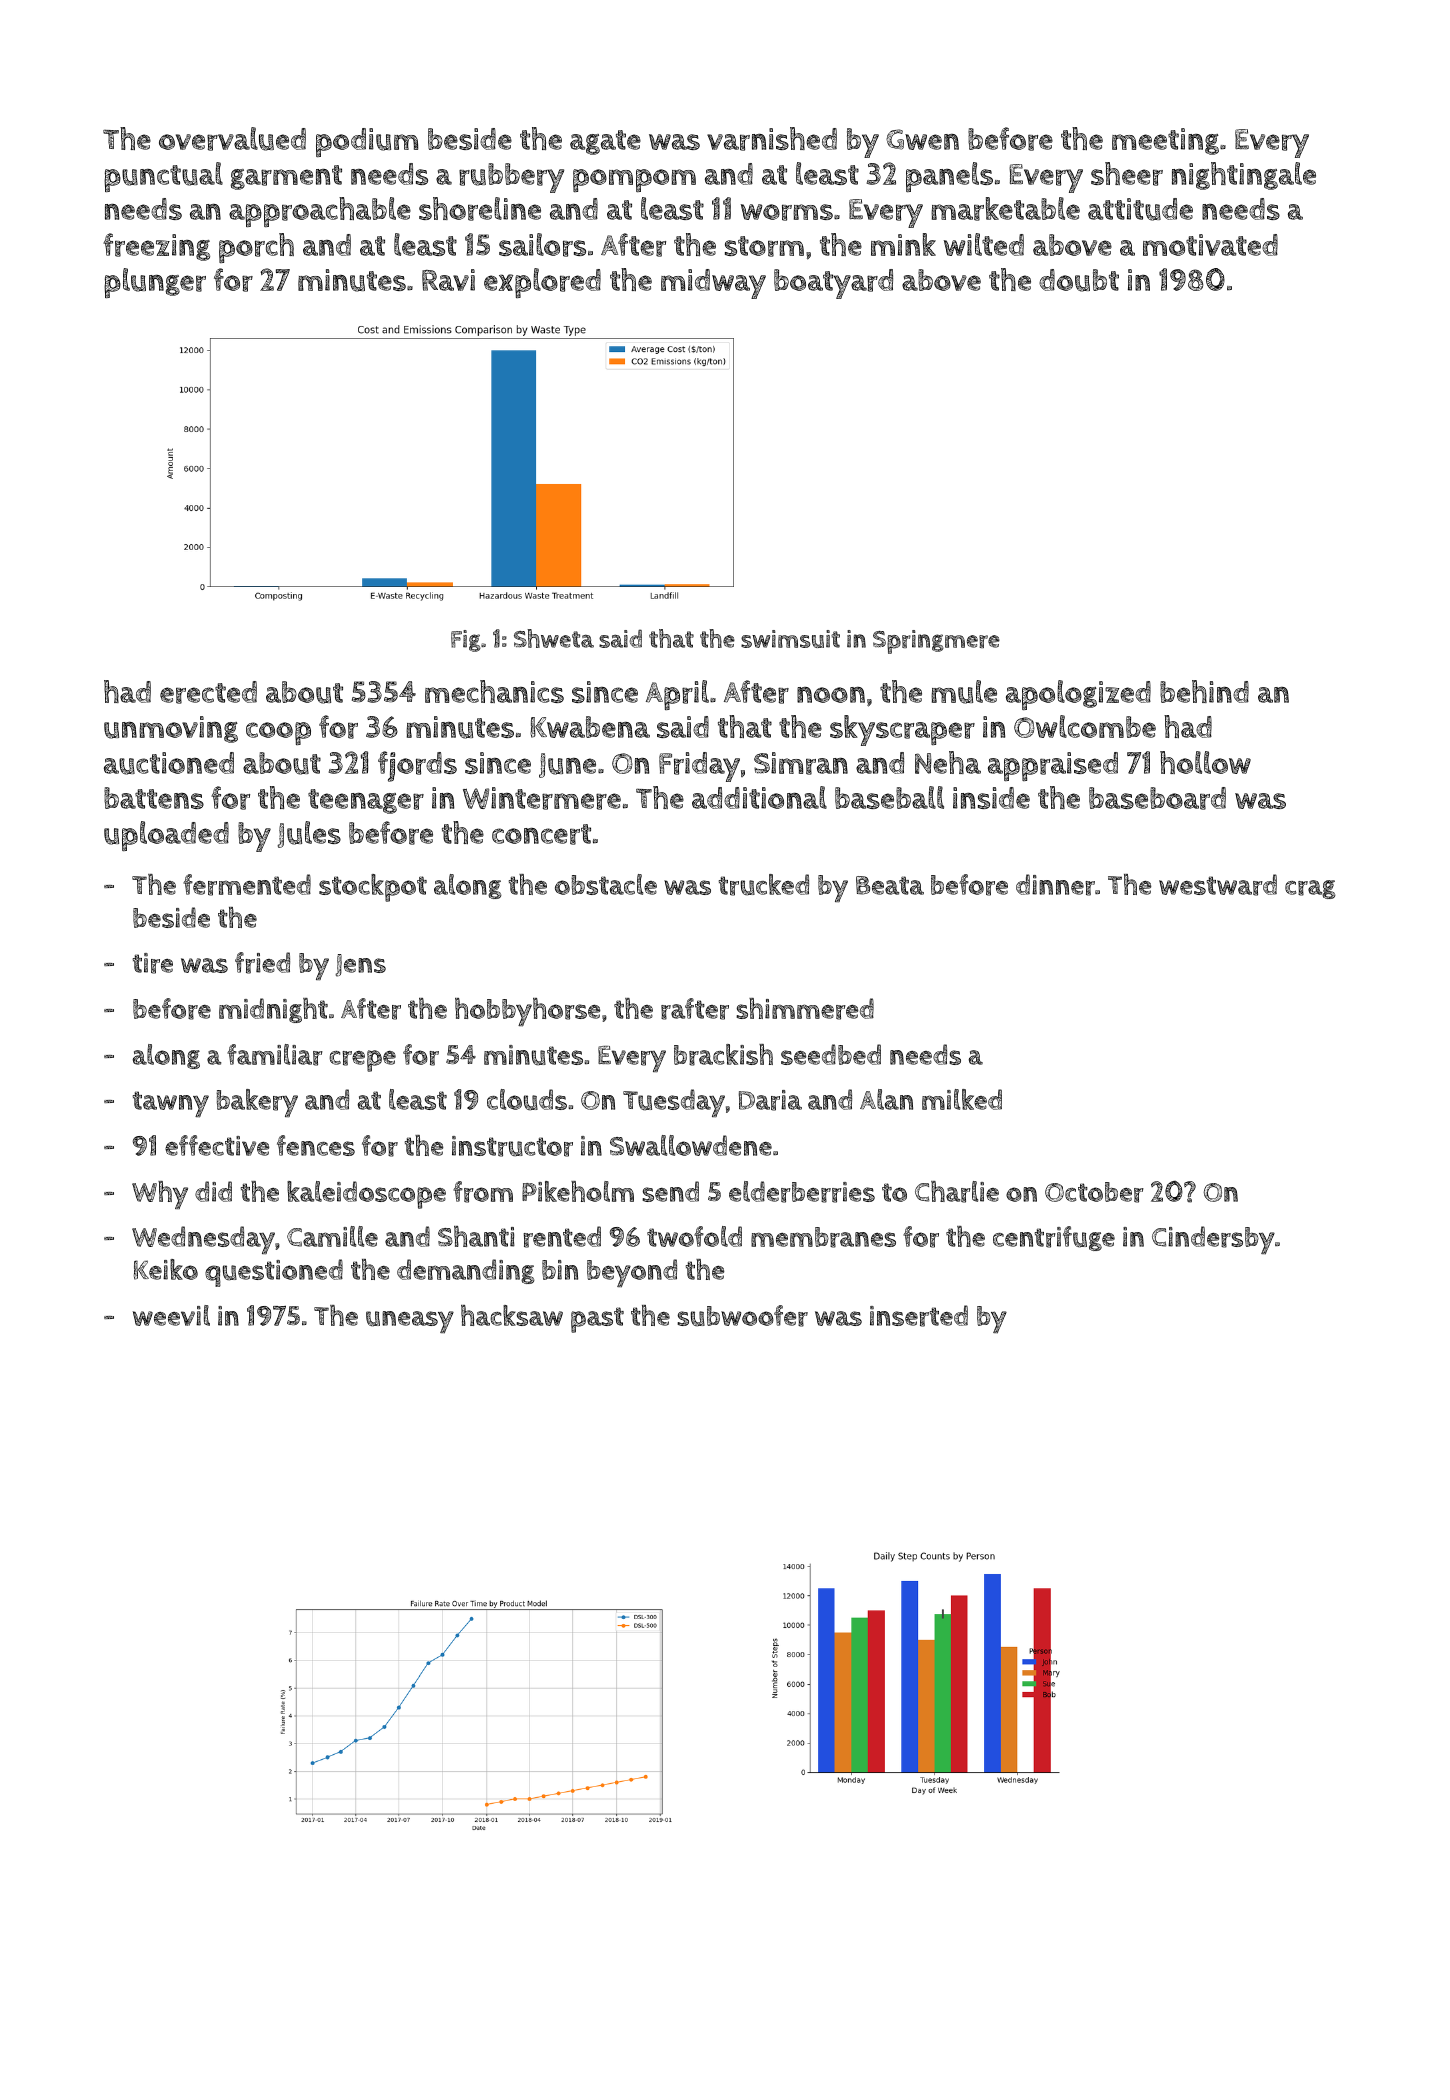 The width and height of the document is (1450, 2100). What do you see at coordinates (605, 142) in the document?
I see `agate` at bounding box center [605, 142].
